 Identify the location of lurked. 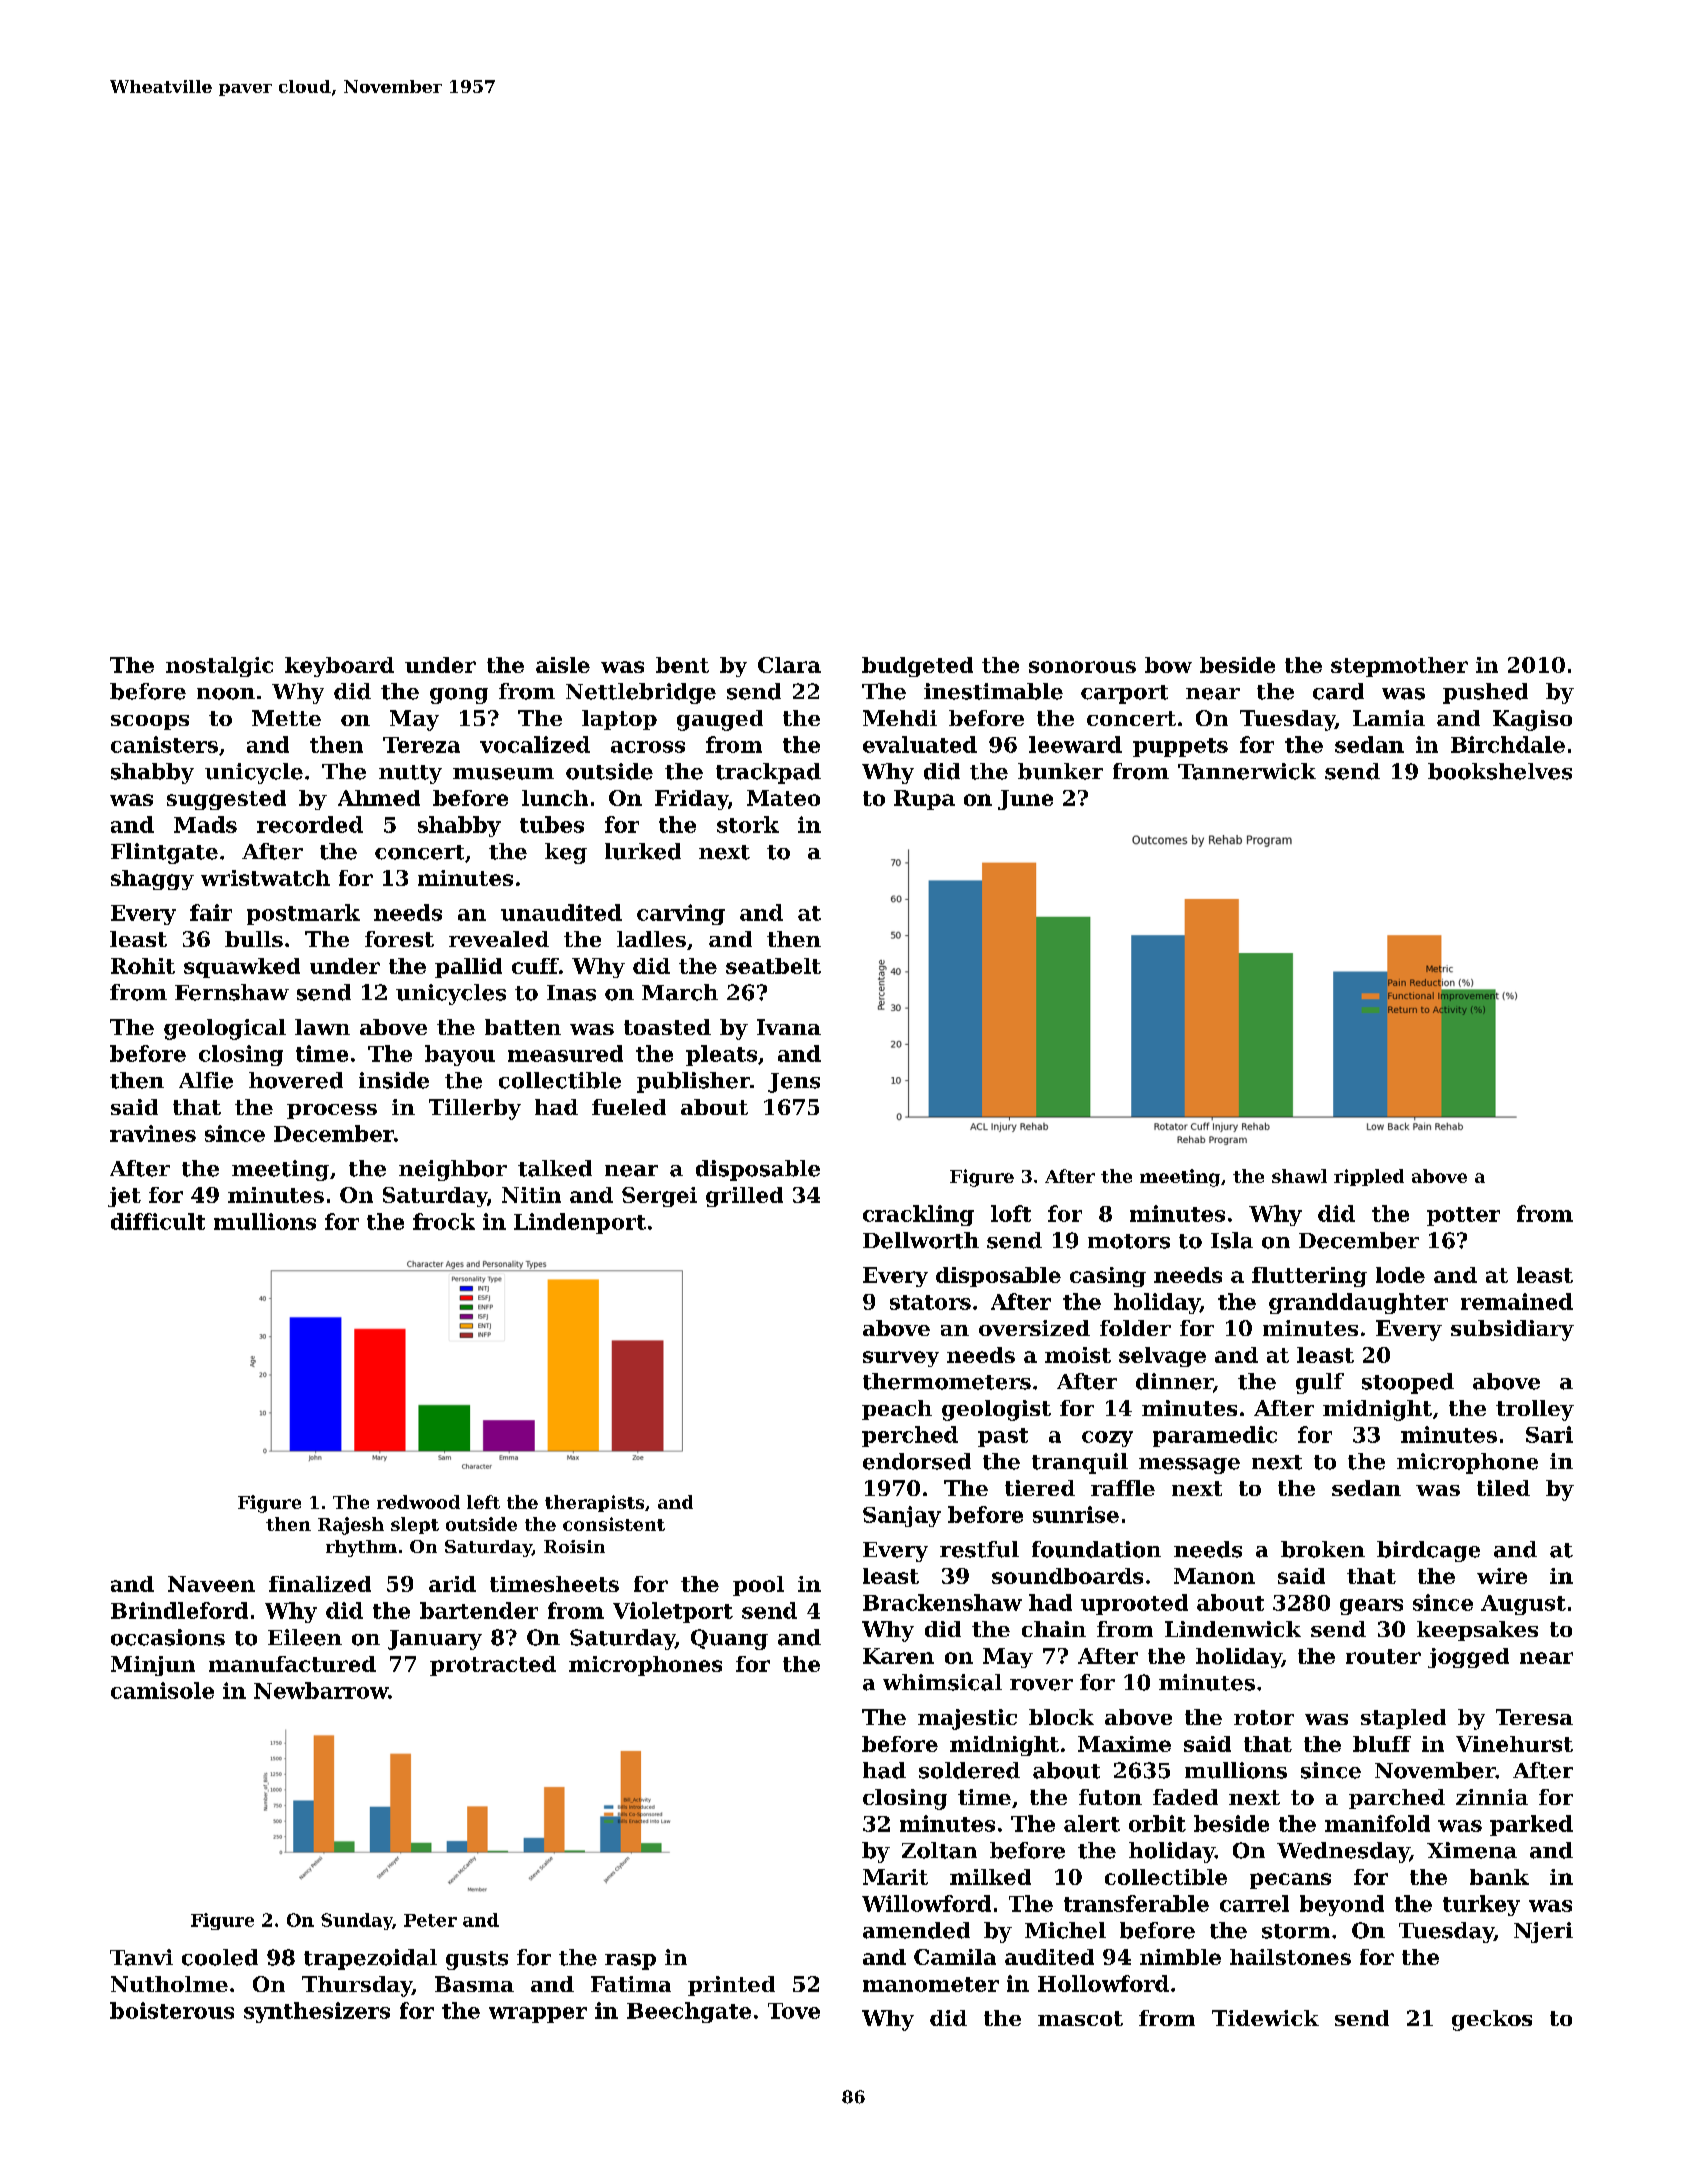
(643, 851).
